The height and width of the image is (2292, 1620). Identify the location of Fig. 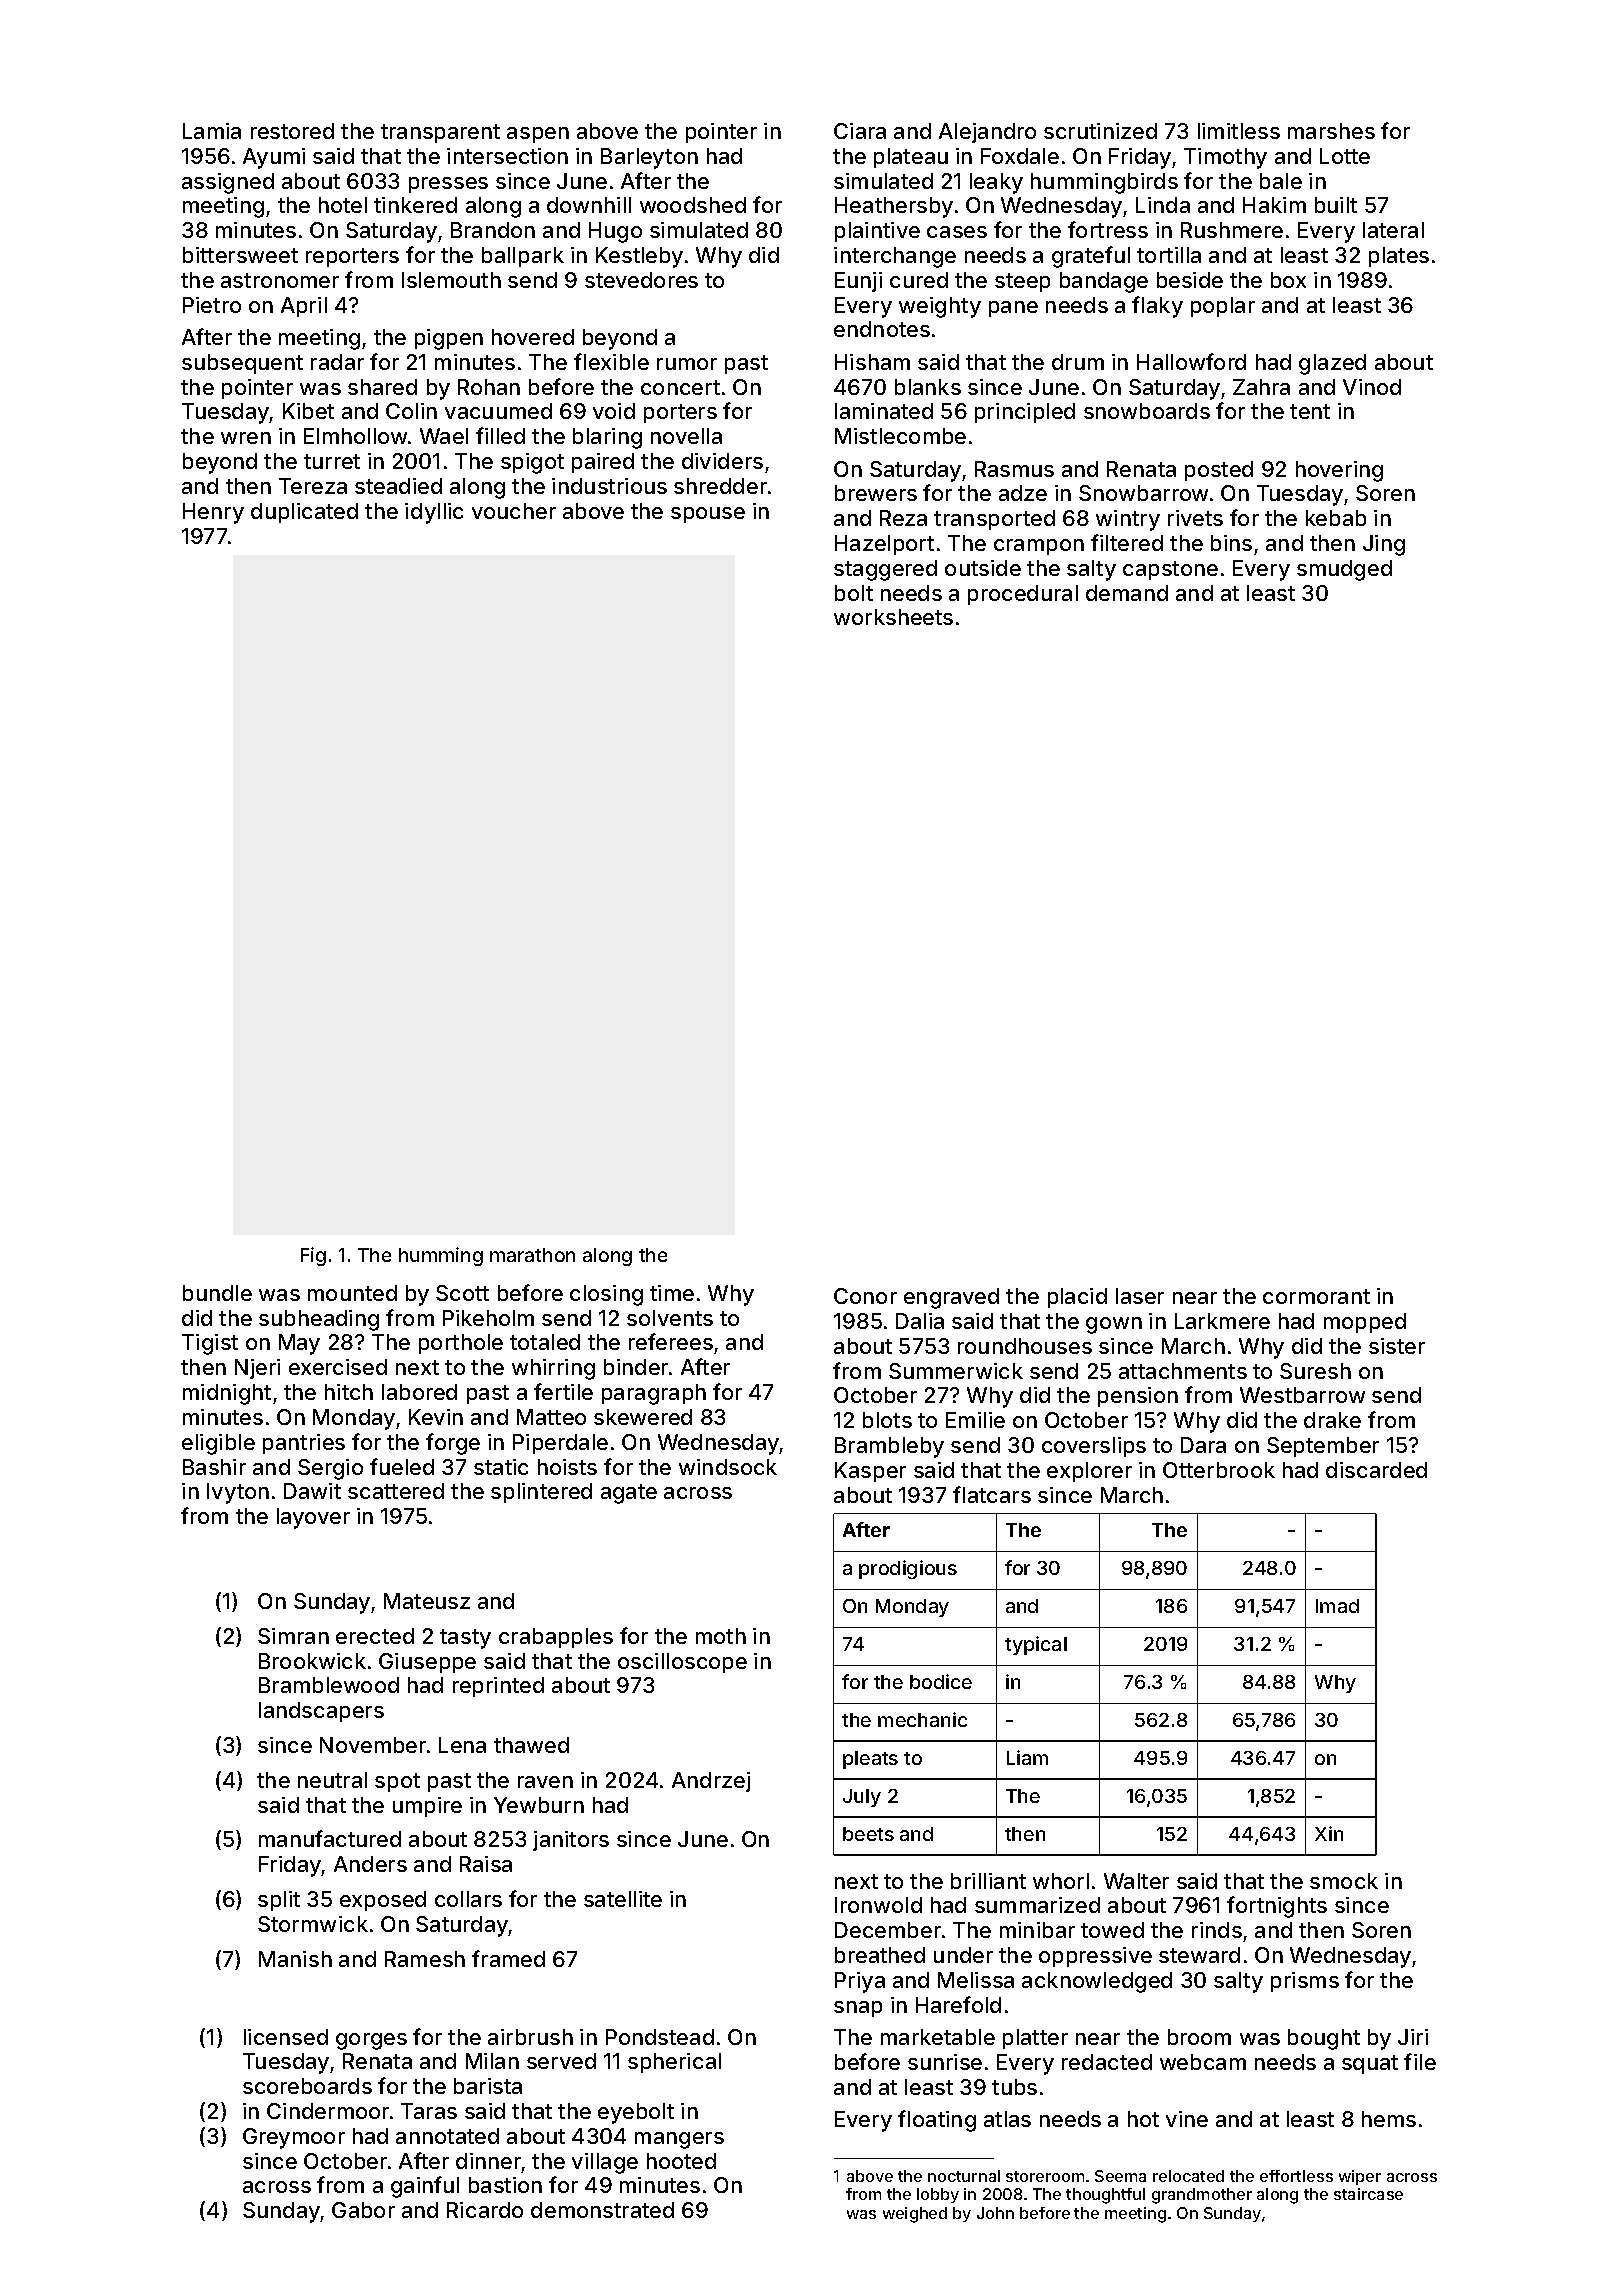
(313, 1256).
